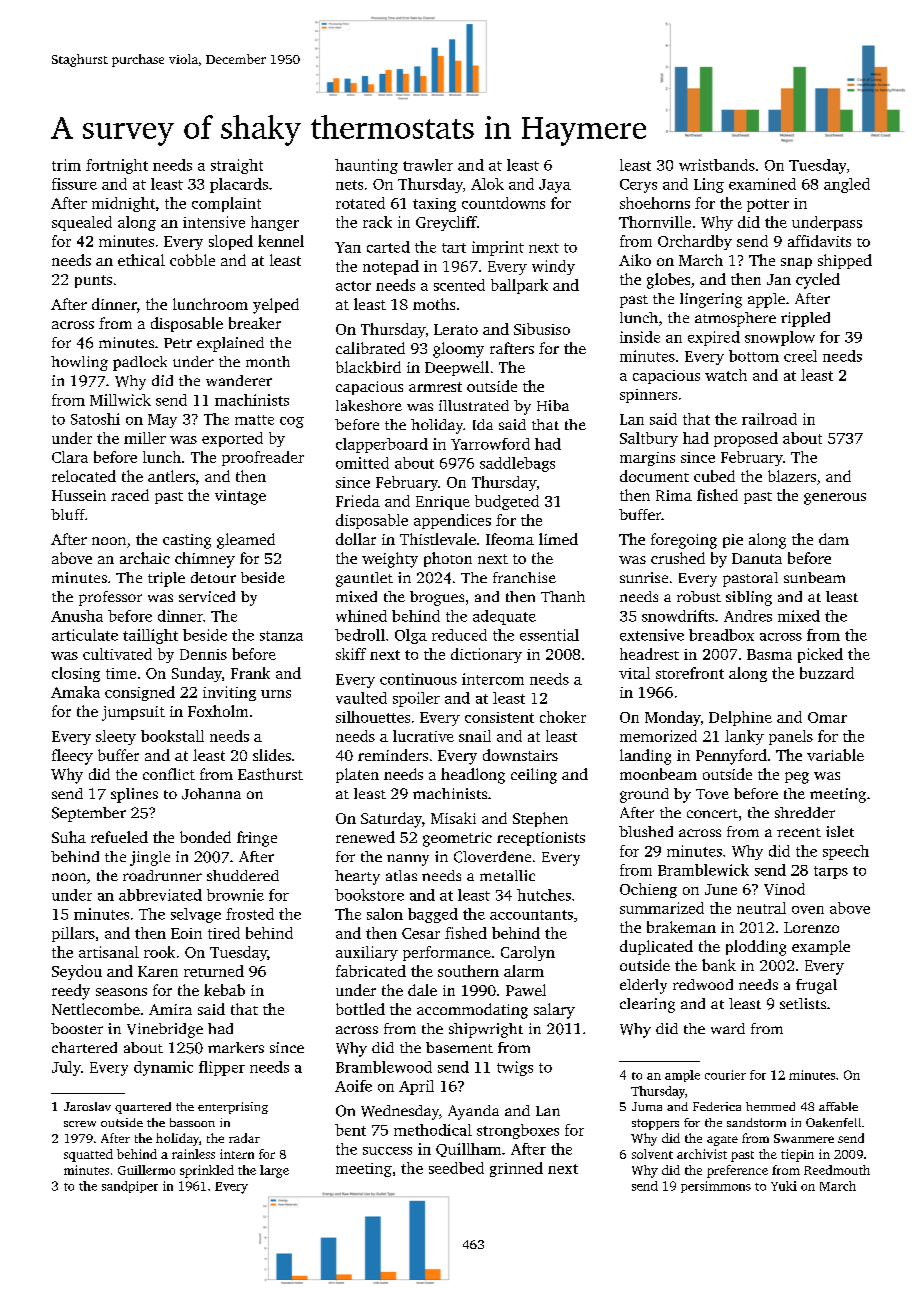 The width and height of the screenshot is (924, 1308). What do you see at coordinates (79, 495) in the screenshot?
I see `Hussein` at bounding box center [79, 495].
